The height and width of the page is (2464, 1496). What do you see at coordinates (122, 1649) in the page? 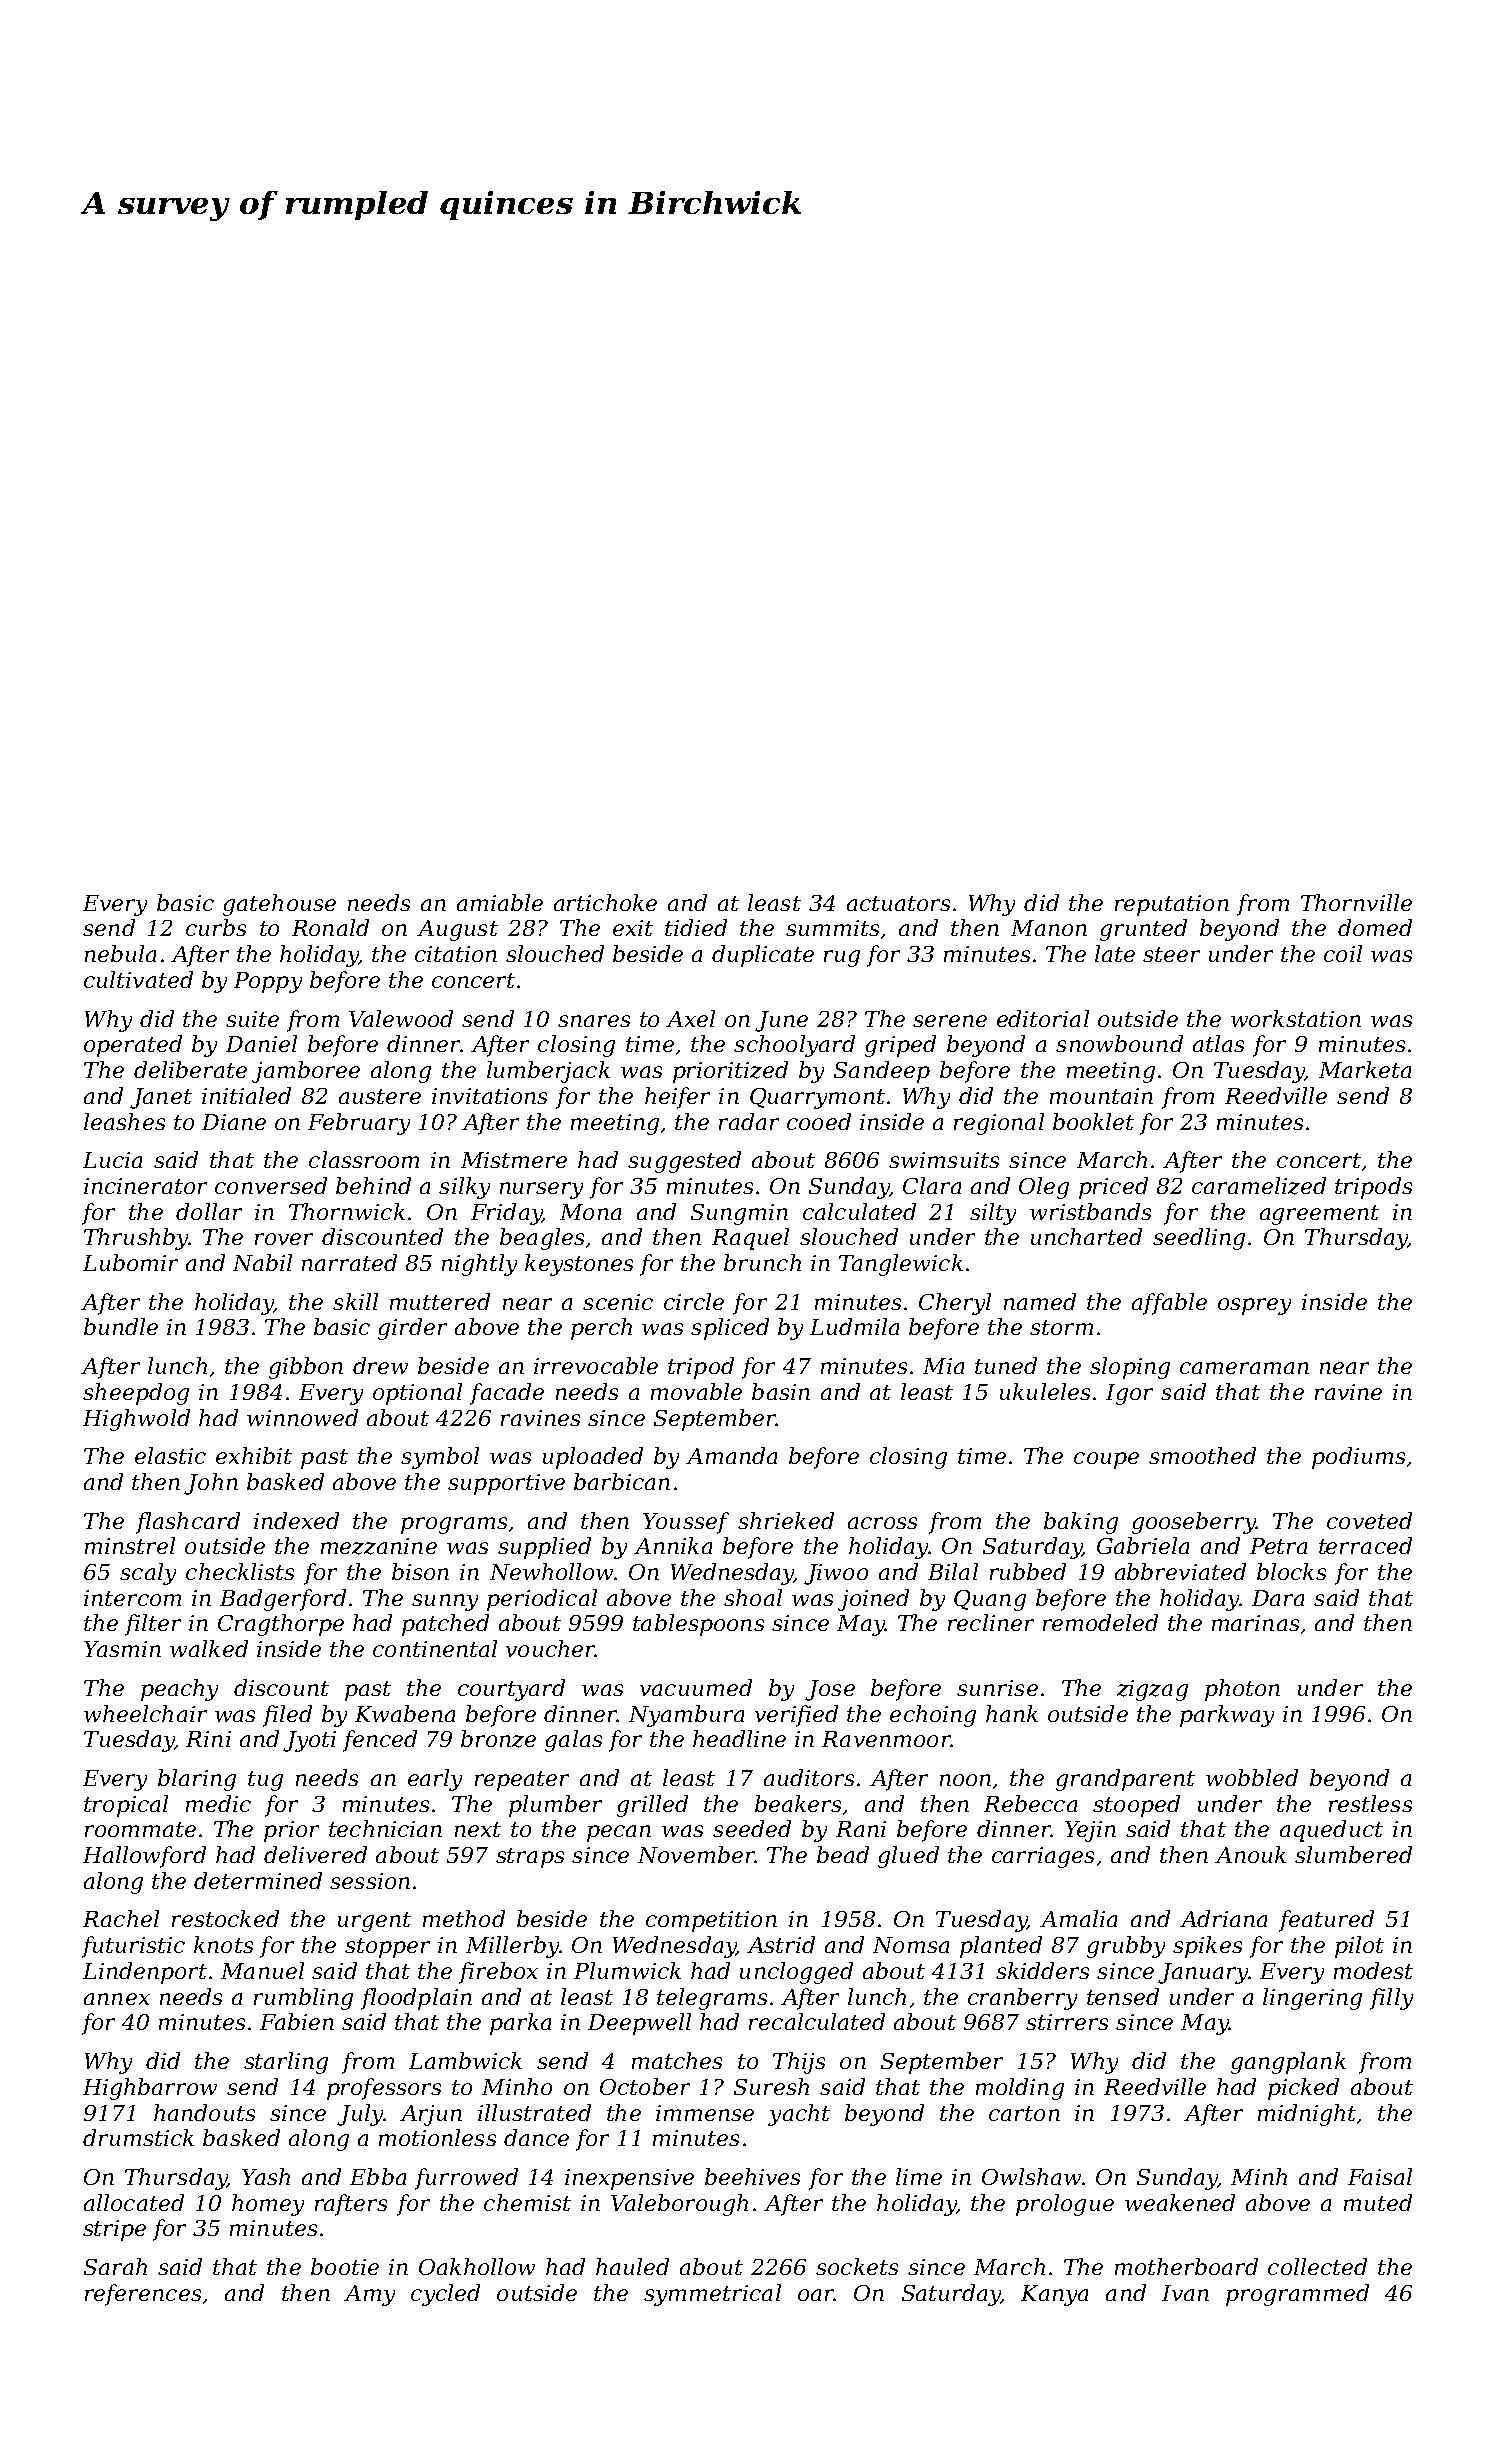
I see `Yasmin` at bounding box center [122, 1649].
